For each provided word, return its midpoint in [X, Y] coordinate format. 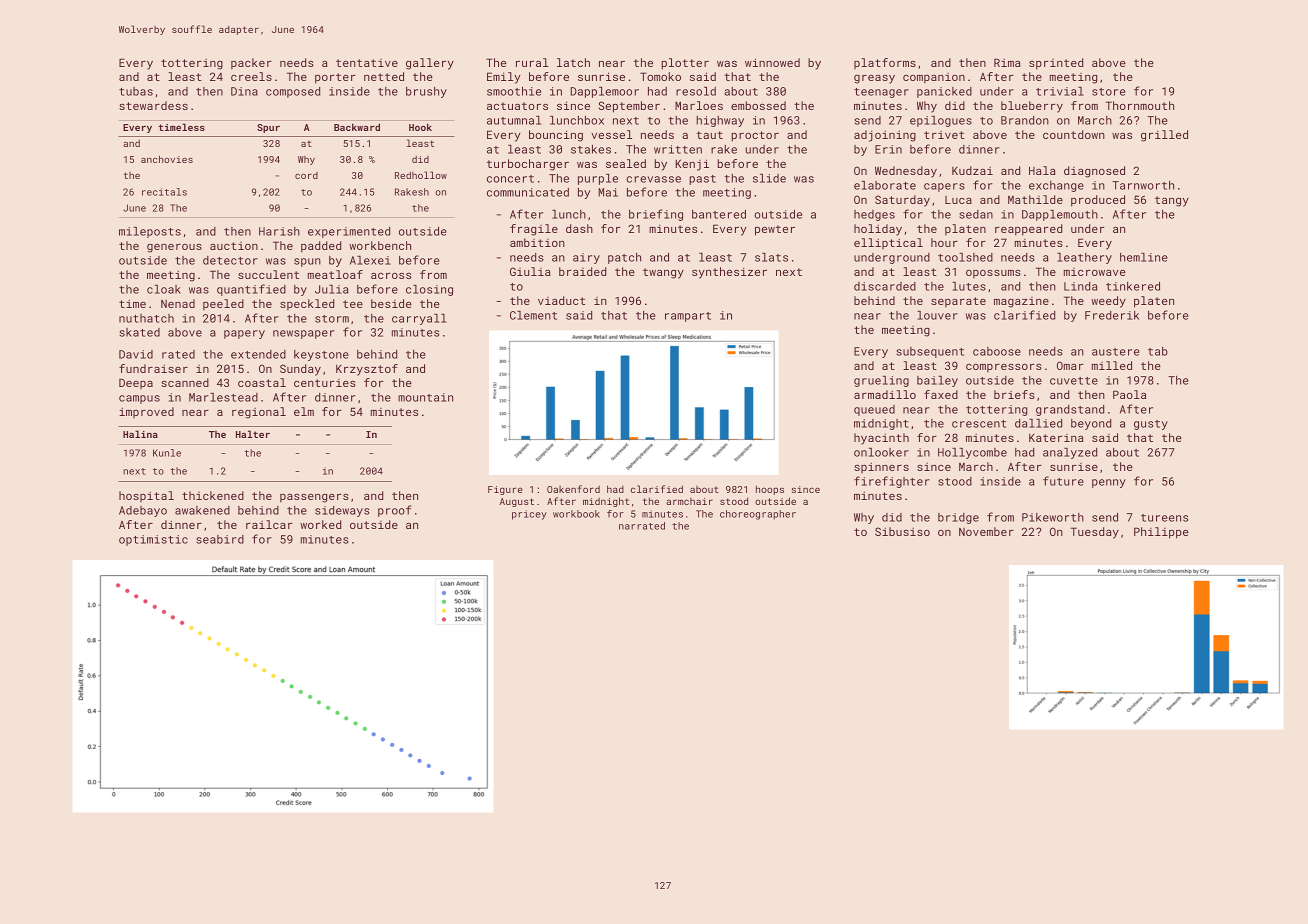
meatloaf [335, 274]
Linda [1080, 286]
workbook [576, 514]
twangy [663, 273]
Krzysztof [367, 370]
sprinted [1056, 64]
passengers [314, 498]
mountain [425, 397]
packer [251, 63]
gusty [1151, 425]
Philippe [1161, 533]
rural [532, 62]
